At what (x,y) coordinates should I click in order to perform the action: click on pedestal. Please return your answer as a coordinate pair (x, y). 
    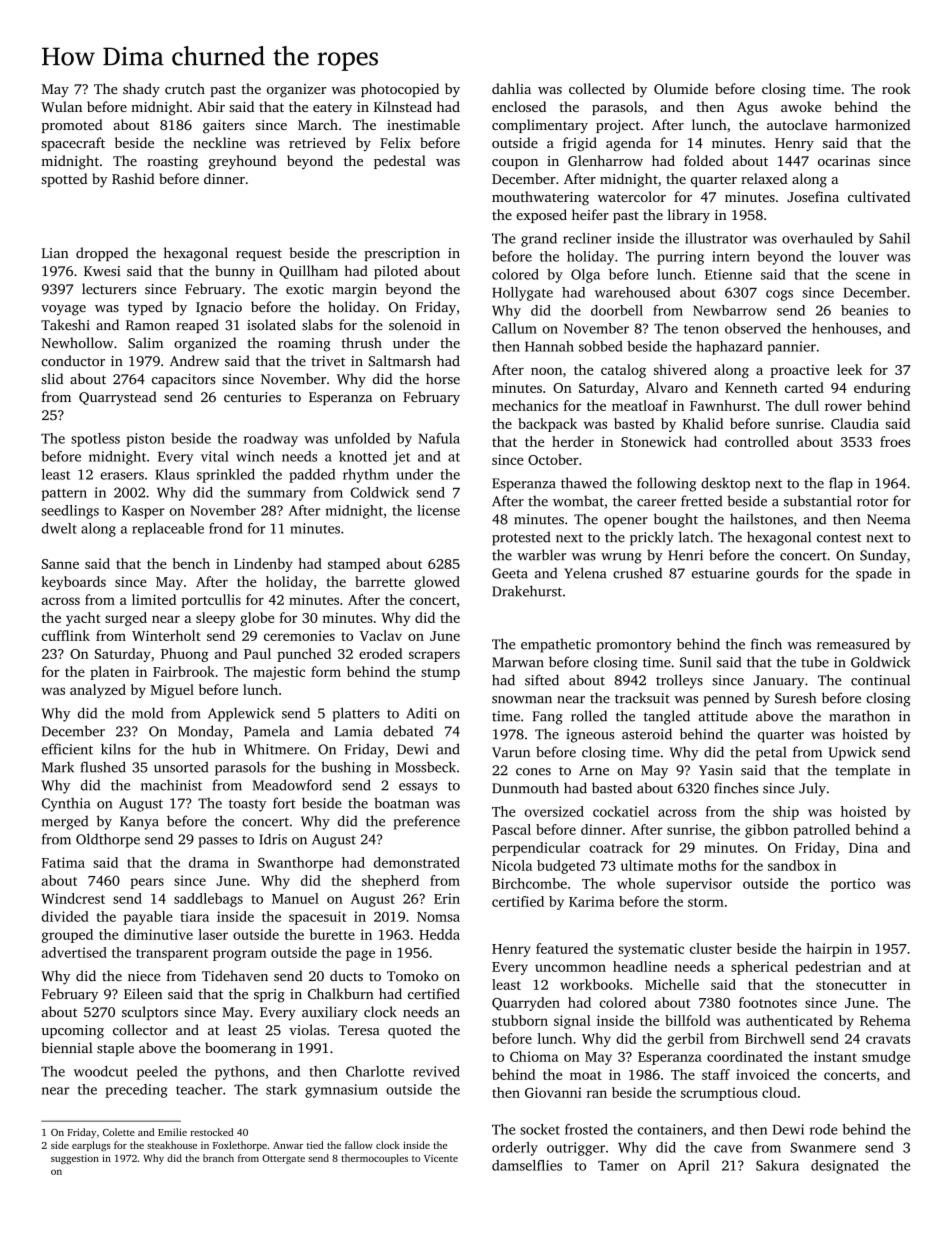
    Looking at the image, I should click on (400, 162).
